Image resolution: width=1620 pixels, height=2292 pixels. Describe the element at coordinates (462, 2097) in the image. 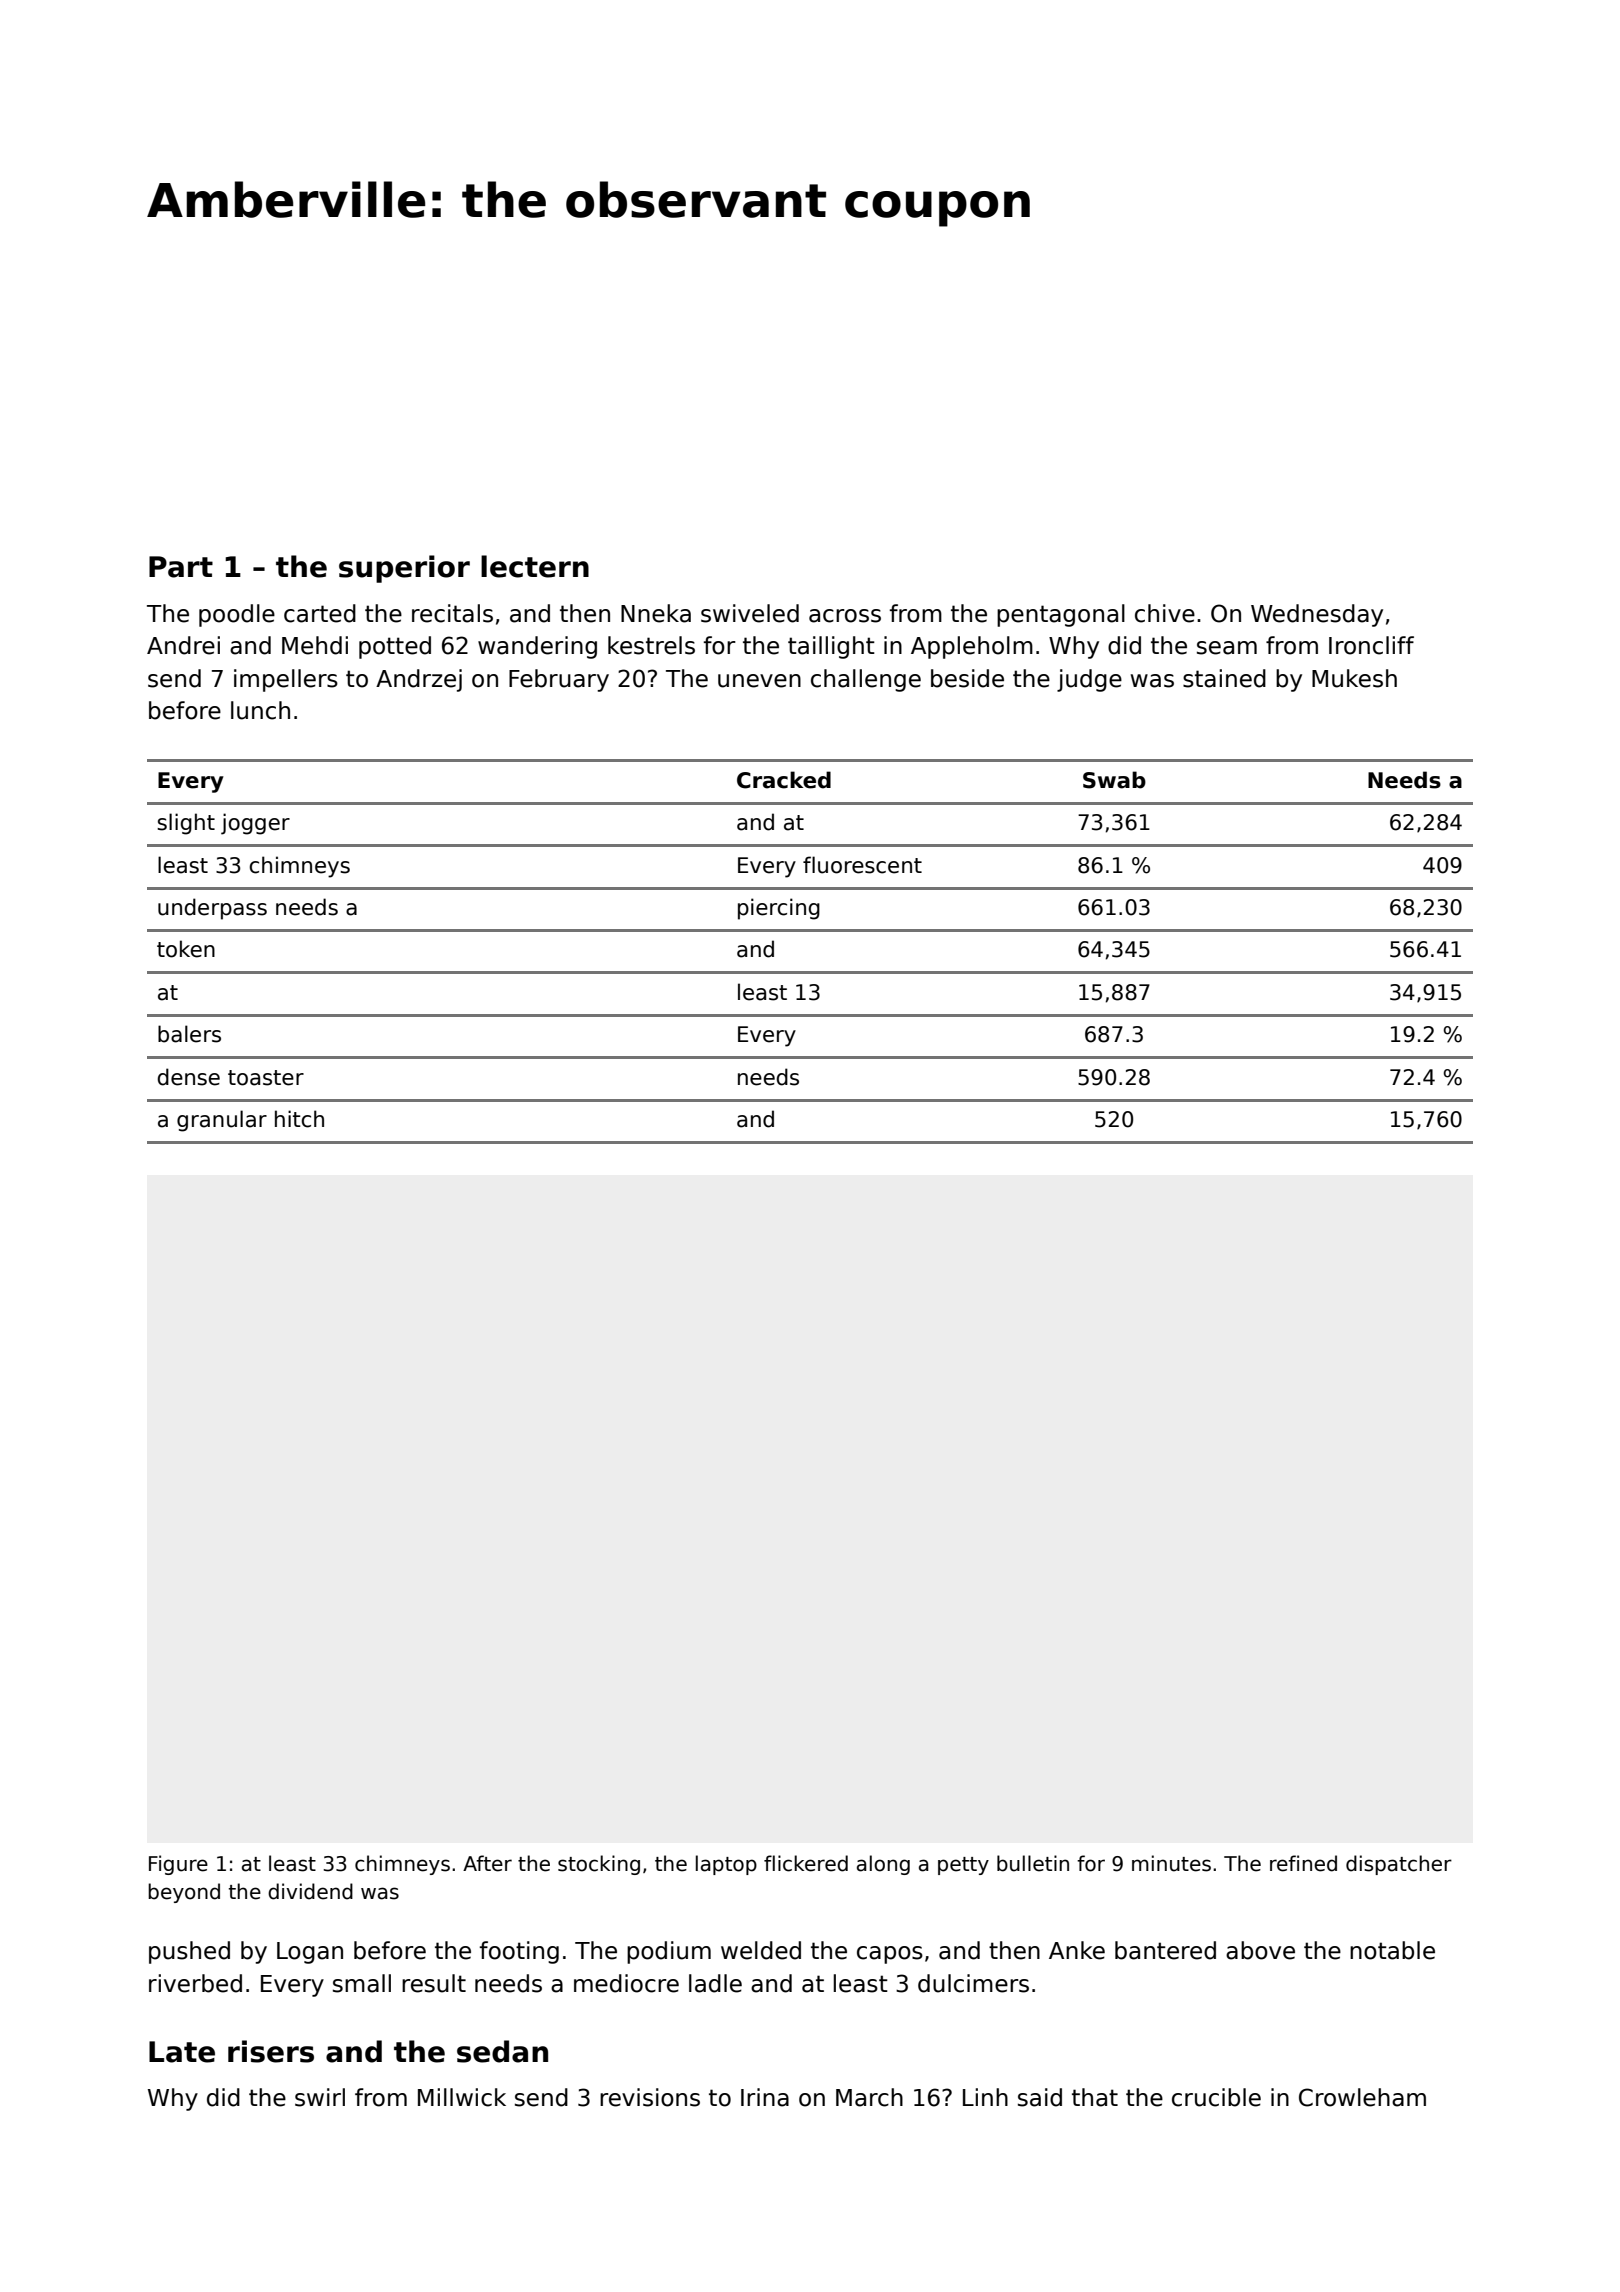

I see `Millwick` at that location.
